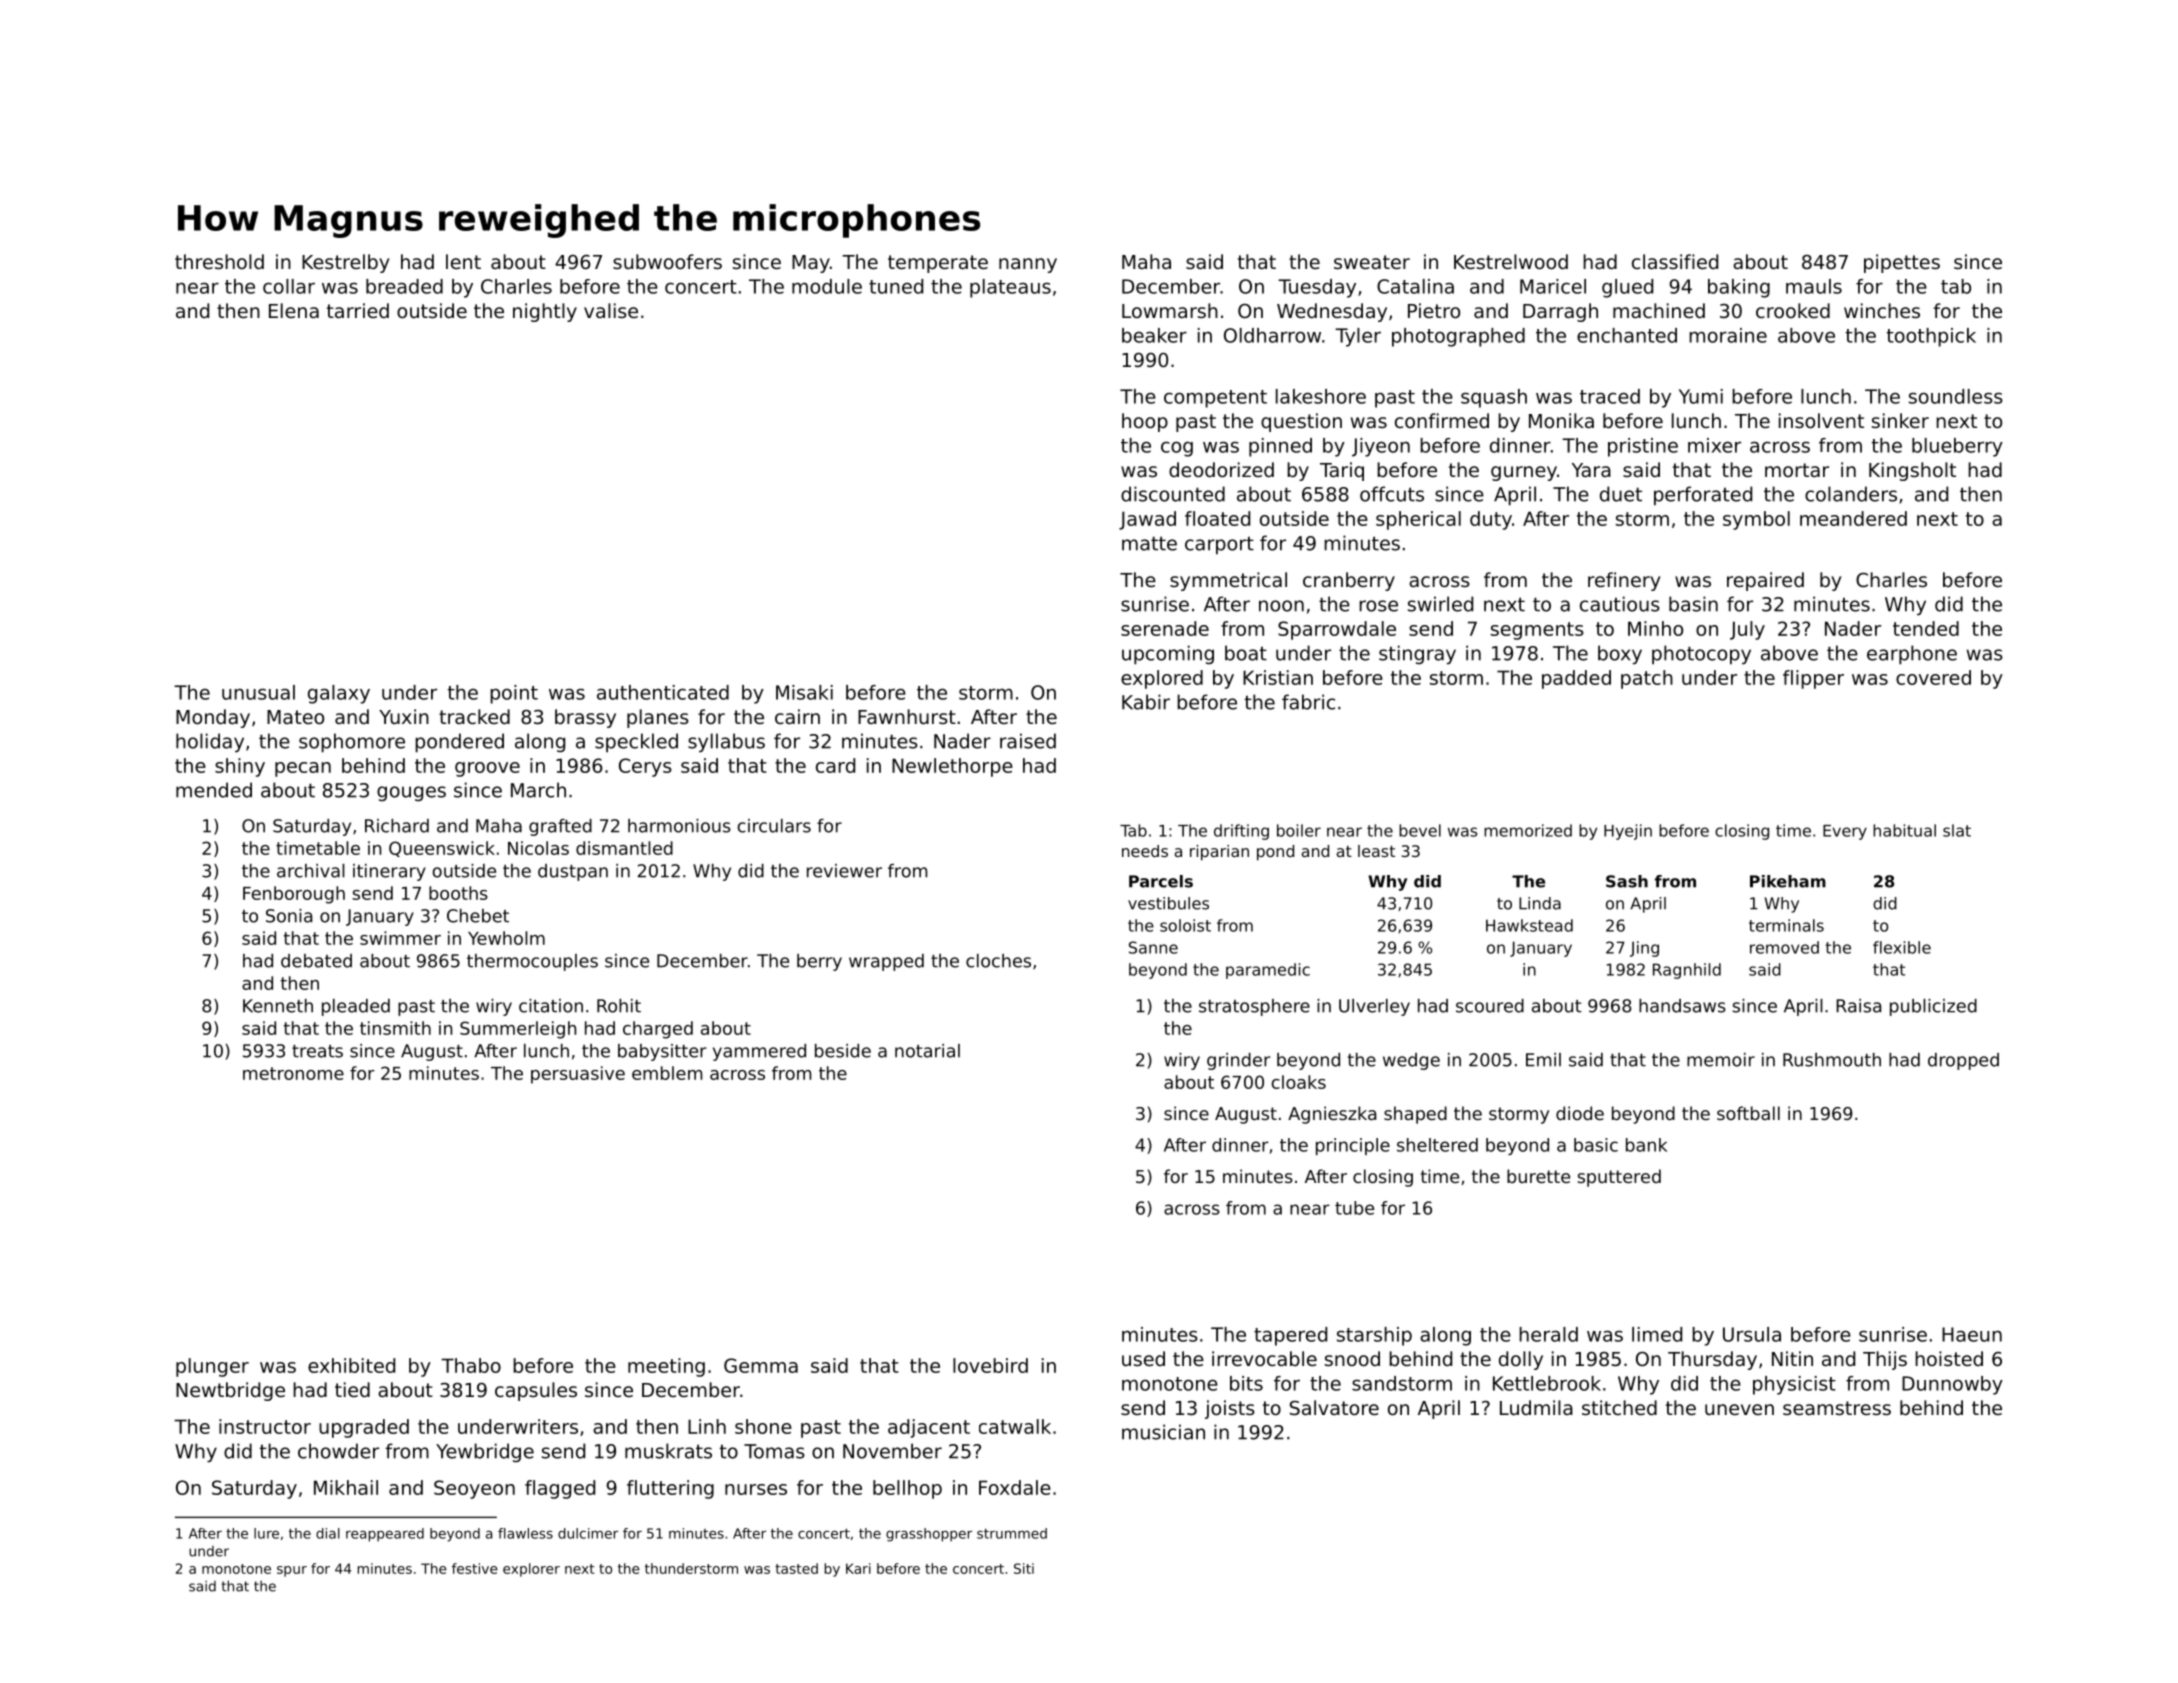 Image resolution: width=2178 pixels, height=1683 pixels. Describe the element at coordinates (1553, 286) in the document. I see `Maricel` at that location.
